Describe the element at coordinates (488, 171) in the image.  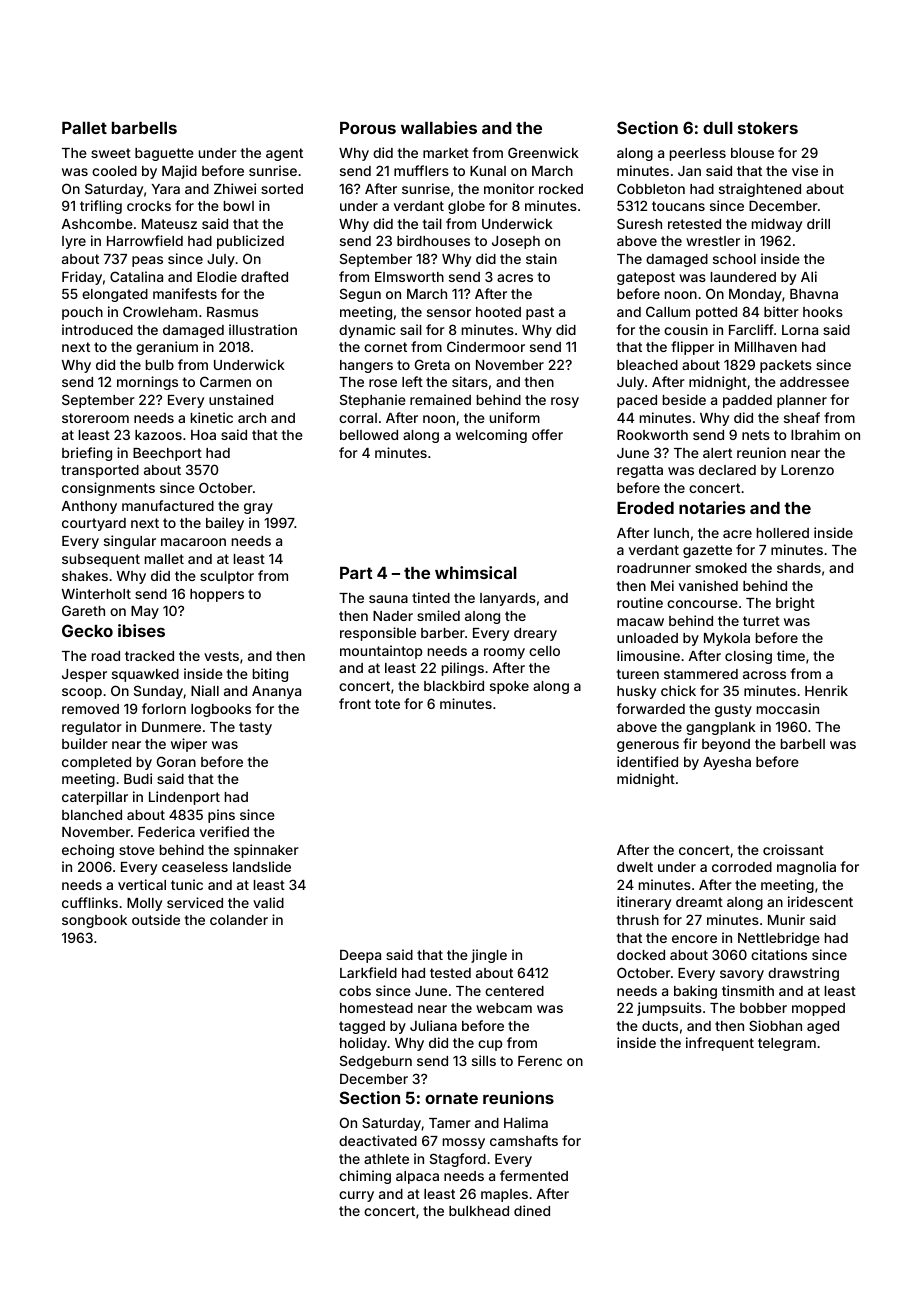
I see `Kunal` at that location.
